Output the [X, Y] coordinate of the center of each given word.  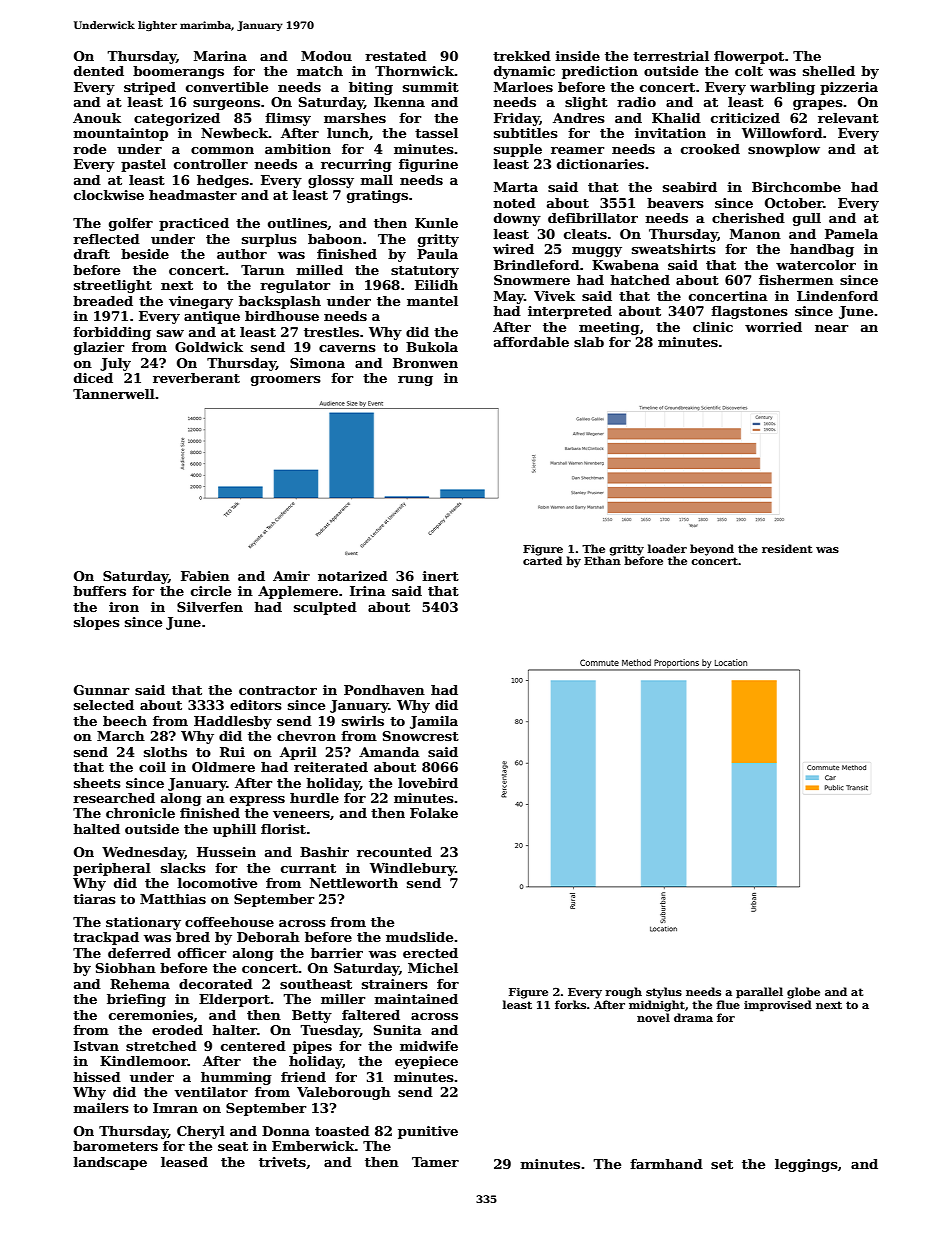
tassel [436, 133]
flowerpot [749, 57]
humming [236, 1078]
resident [787, 548]
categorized [177, 119]
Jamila [434, 722]
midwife [429, 1046]
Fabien [205, 576]
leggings [806, 1165]
